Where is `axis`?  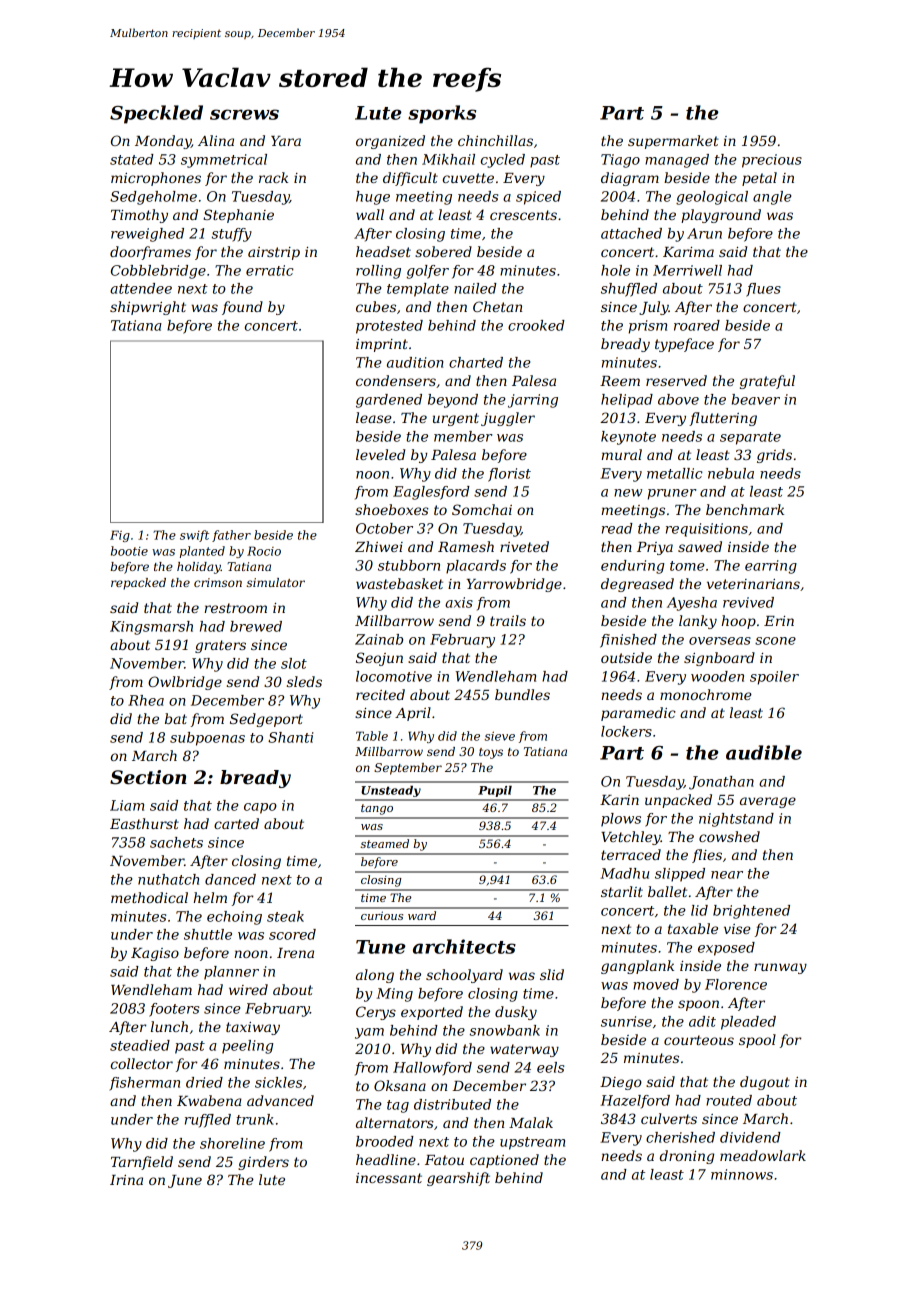 axis is located at coordinates (459, 602).
